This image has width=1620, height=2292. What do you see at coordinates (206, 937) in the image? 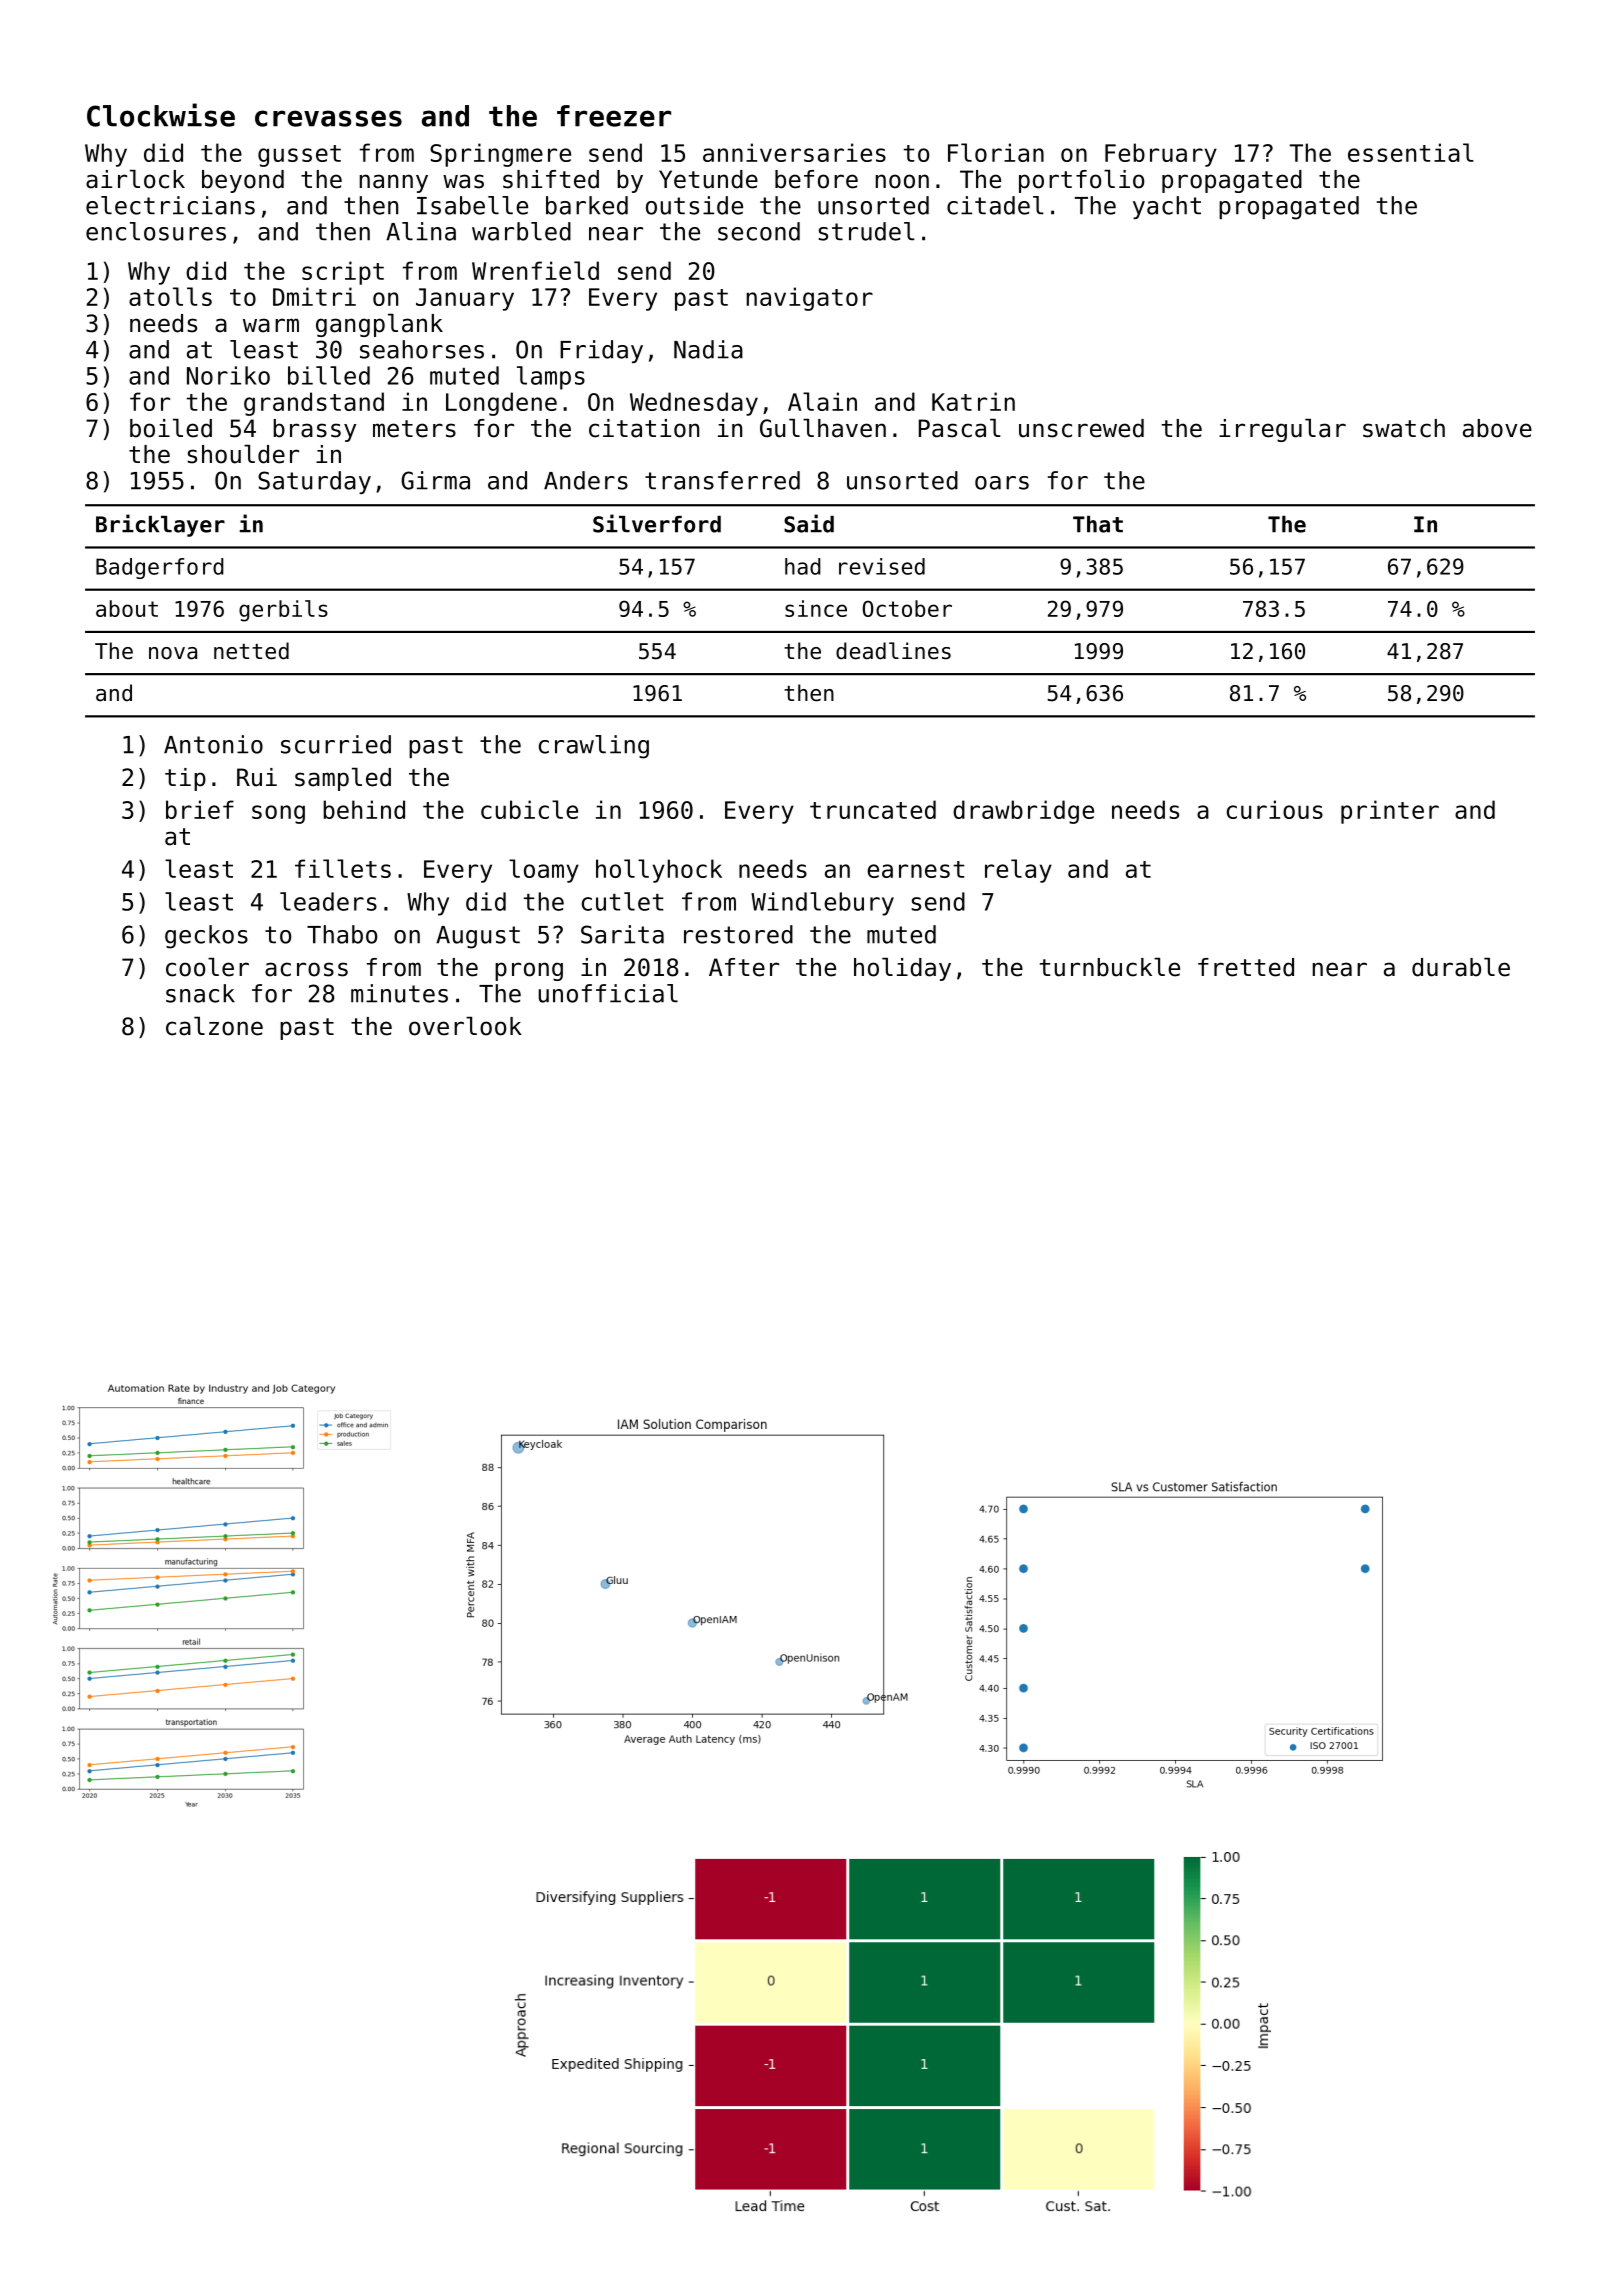
I see `geckos` at bounding box center [206, 937].
